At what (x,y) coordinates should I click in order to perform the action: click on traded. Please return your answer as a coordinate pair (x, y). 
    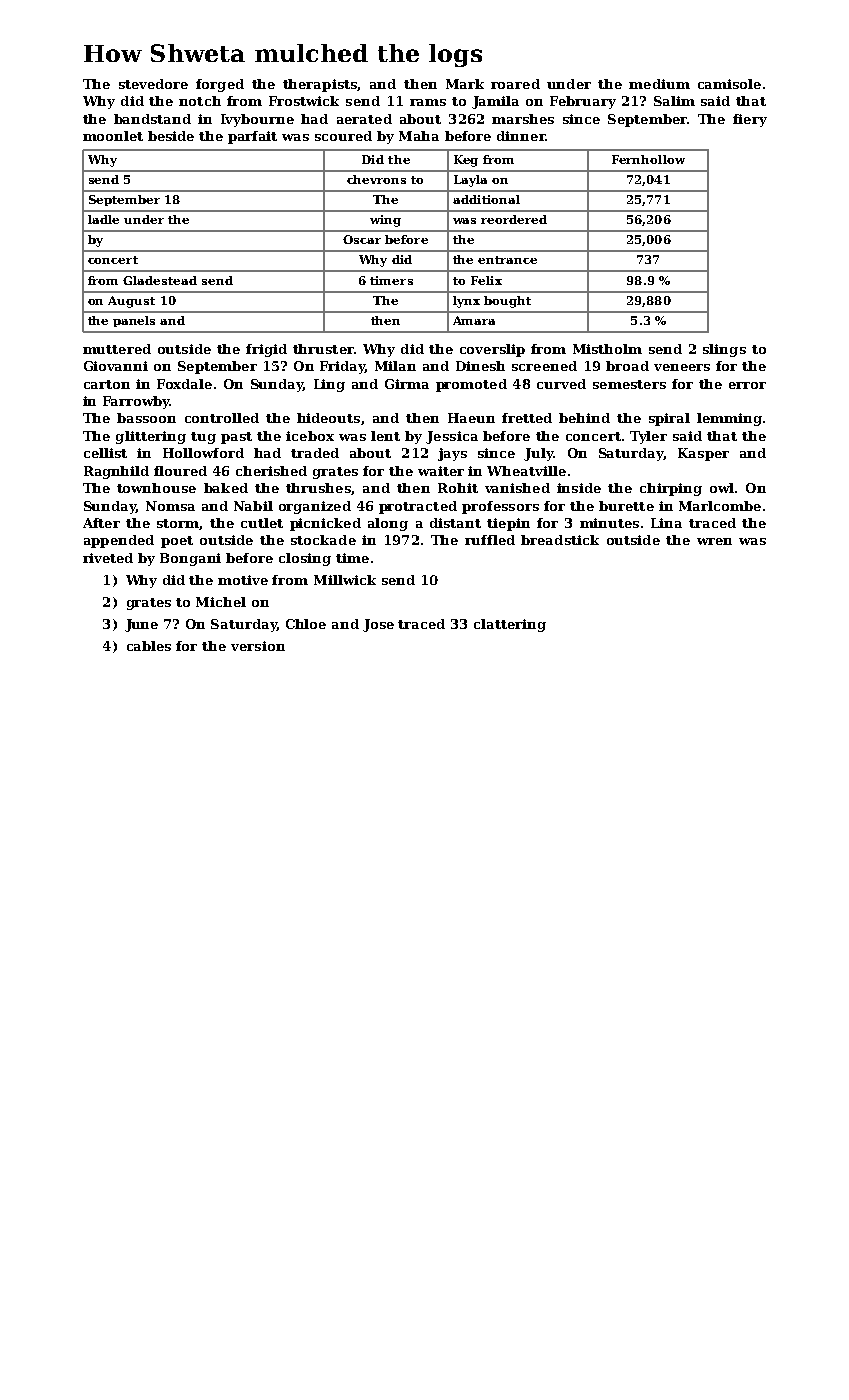
    Looking at the image, I should click on (315, 453).
